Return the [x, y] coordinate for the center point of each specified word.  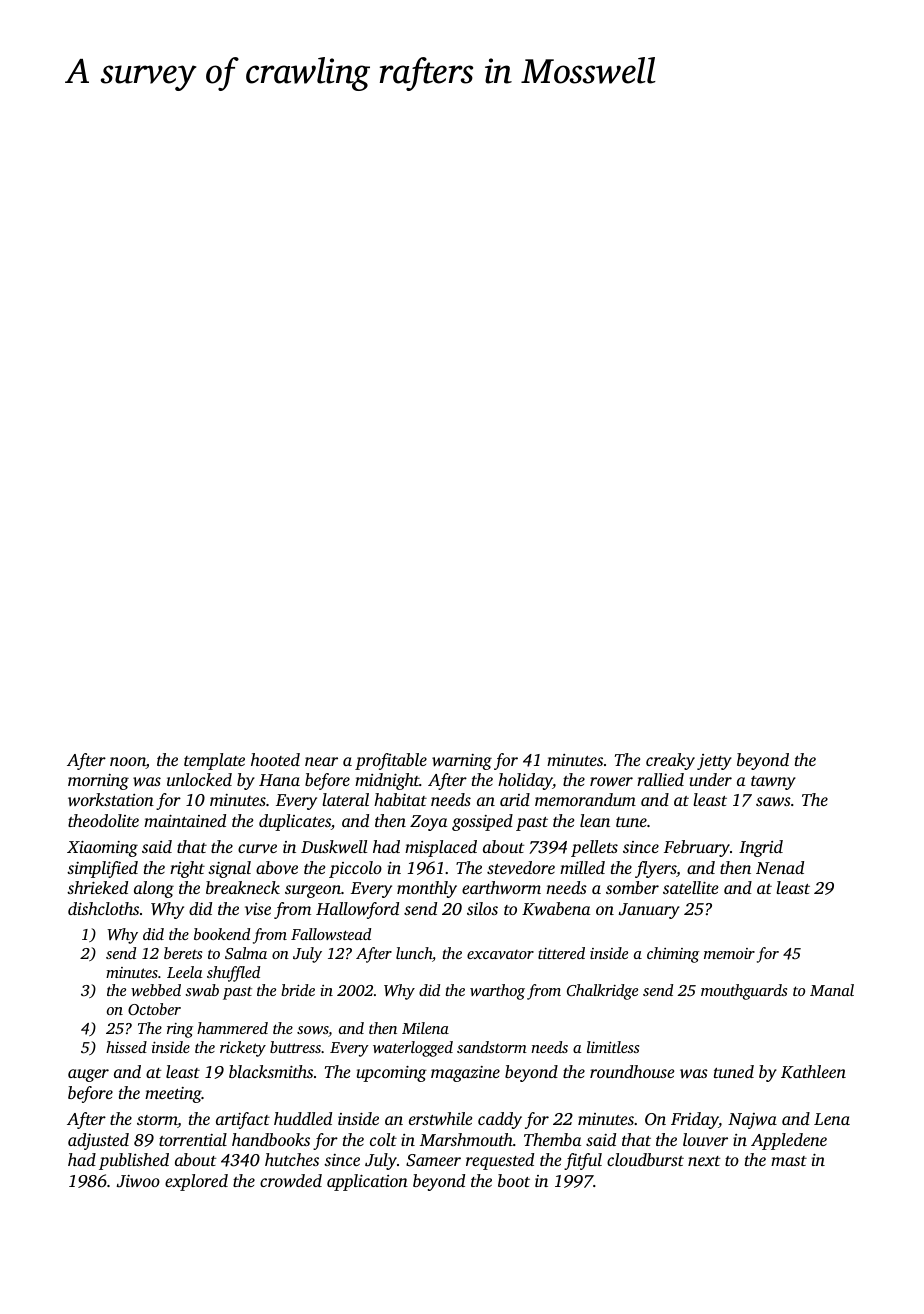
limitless [613, 1047]
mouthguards [744, 992]
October [154, 1009]
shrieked [97, 887]
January [649, 911]
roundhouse [632, 1071]
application [367, 1182]
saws [773, 801]
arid [515, 799]
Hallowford [357, 910]
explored [196, 1182]
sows [313, 1031]
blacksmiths [271, 1071]
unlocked [199, 779]
